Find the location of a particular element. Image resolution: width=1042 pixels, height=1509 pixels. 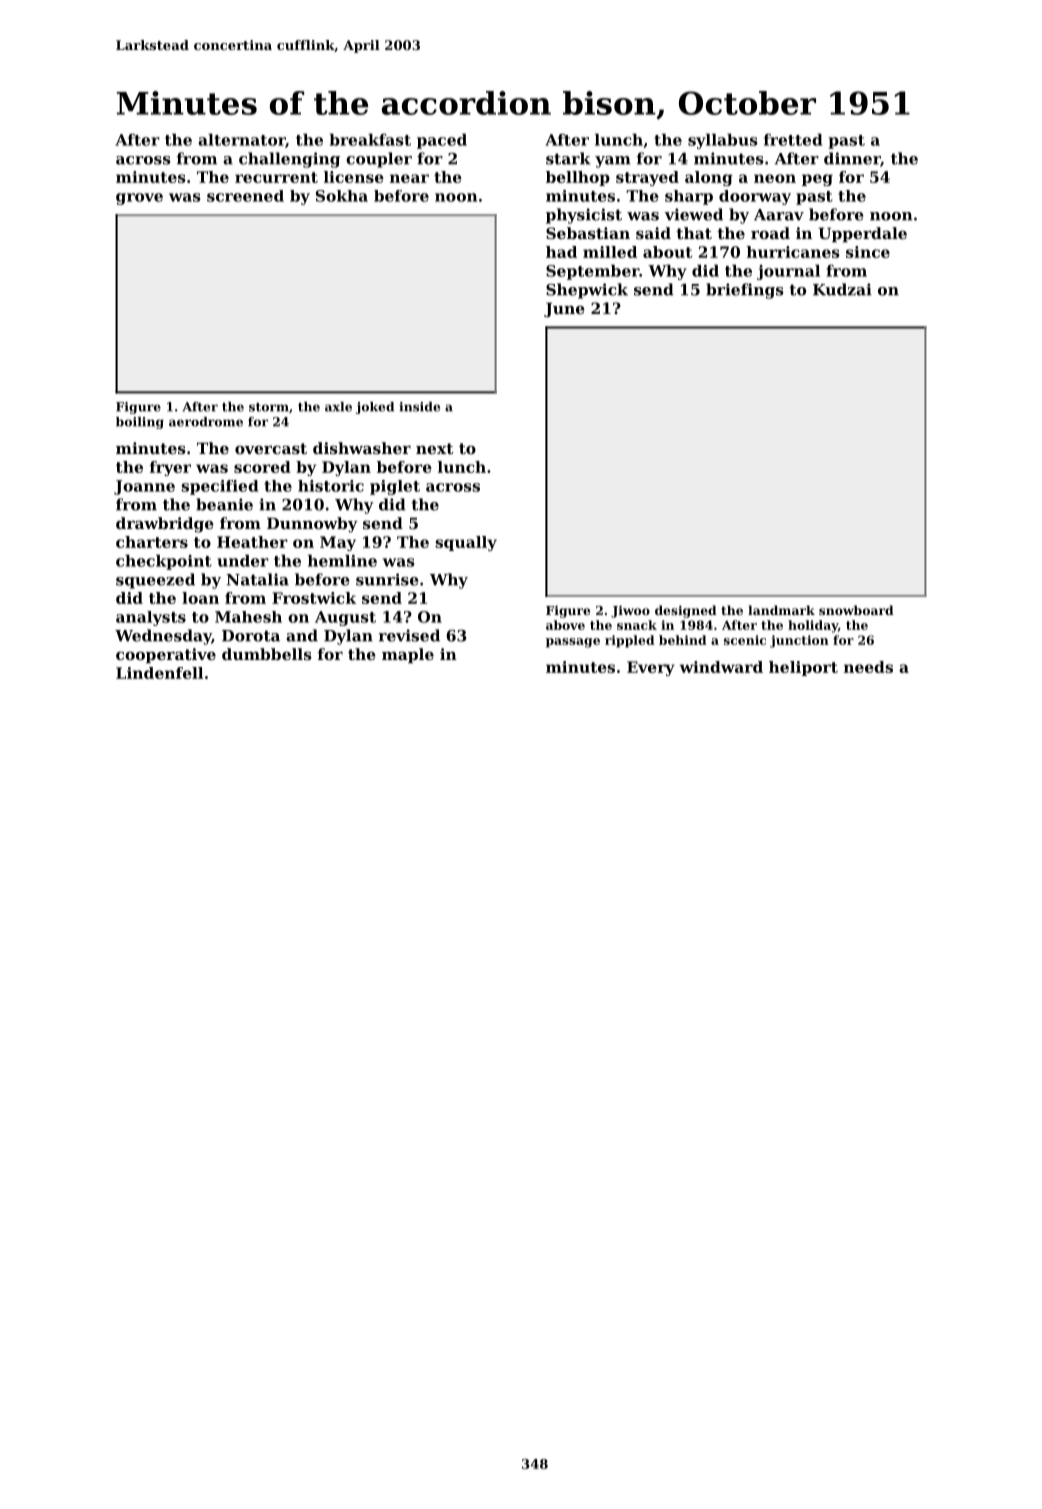

neon is located at coordinates (775, 178).
